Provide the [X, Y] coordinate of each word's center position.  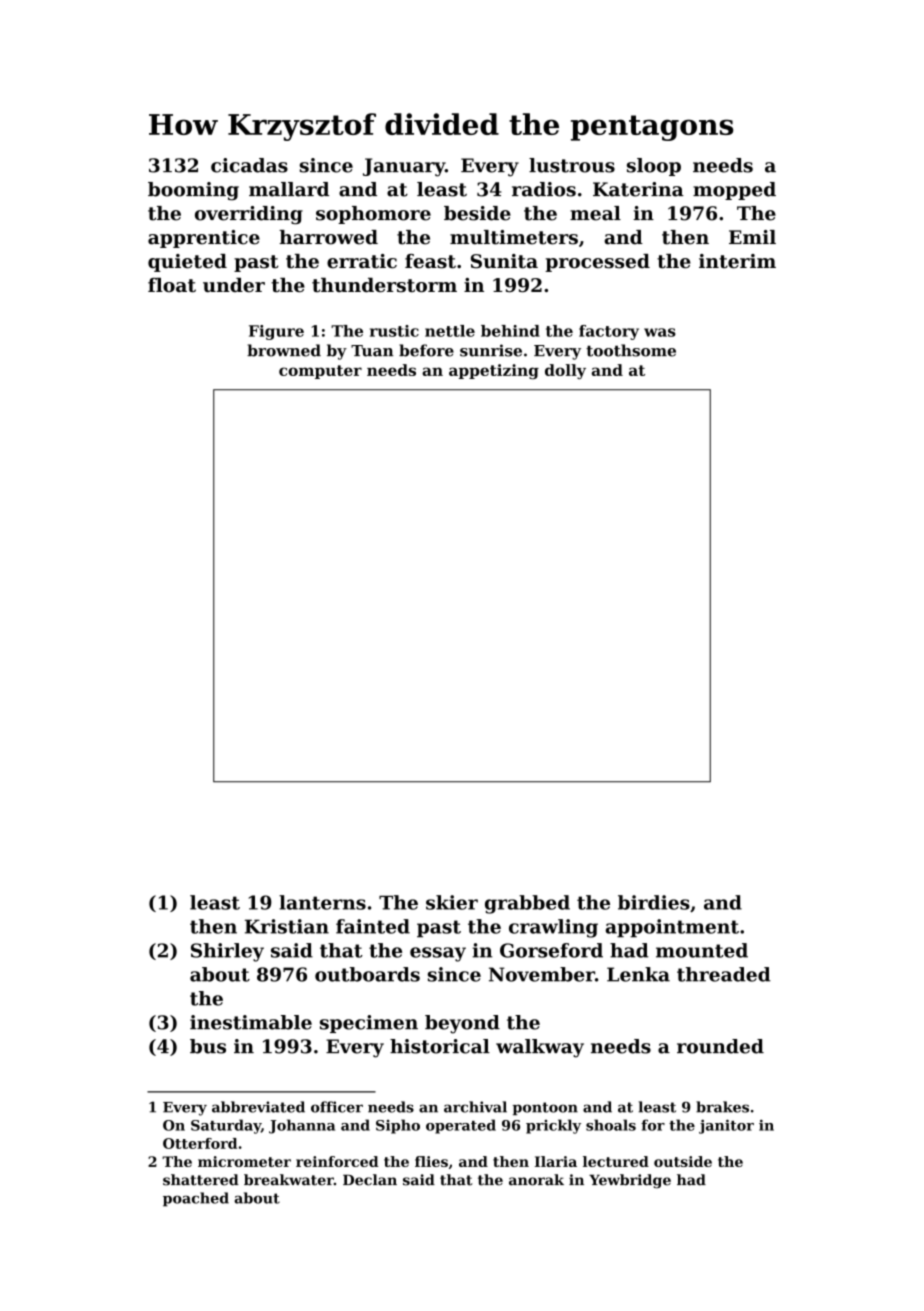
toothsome [631, 350]
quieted [187, 263]
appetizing [494, 371]
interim [737, 261]
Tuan [372, 351]
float [172, 285]
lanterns [322, 902]
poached [196, 1199]
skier [452, 902]
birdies [654, 902]
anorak [536, 1180]
